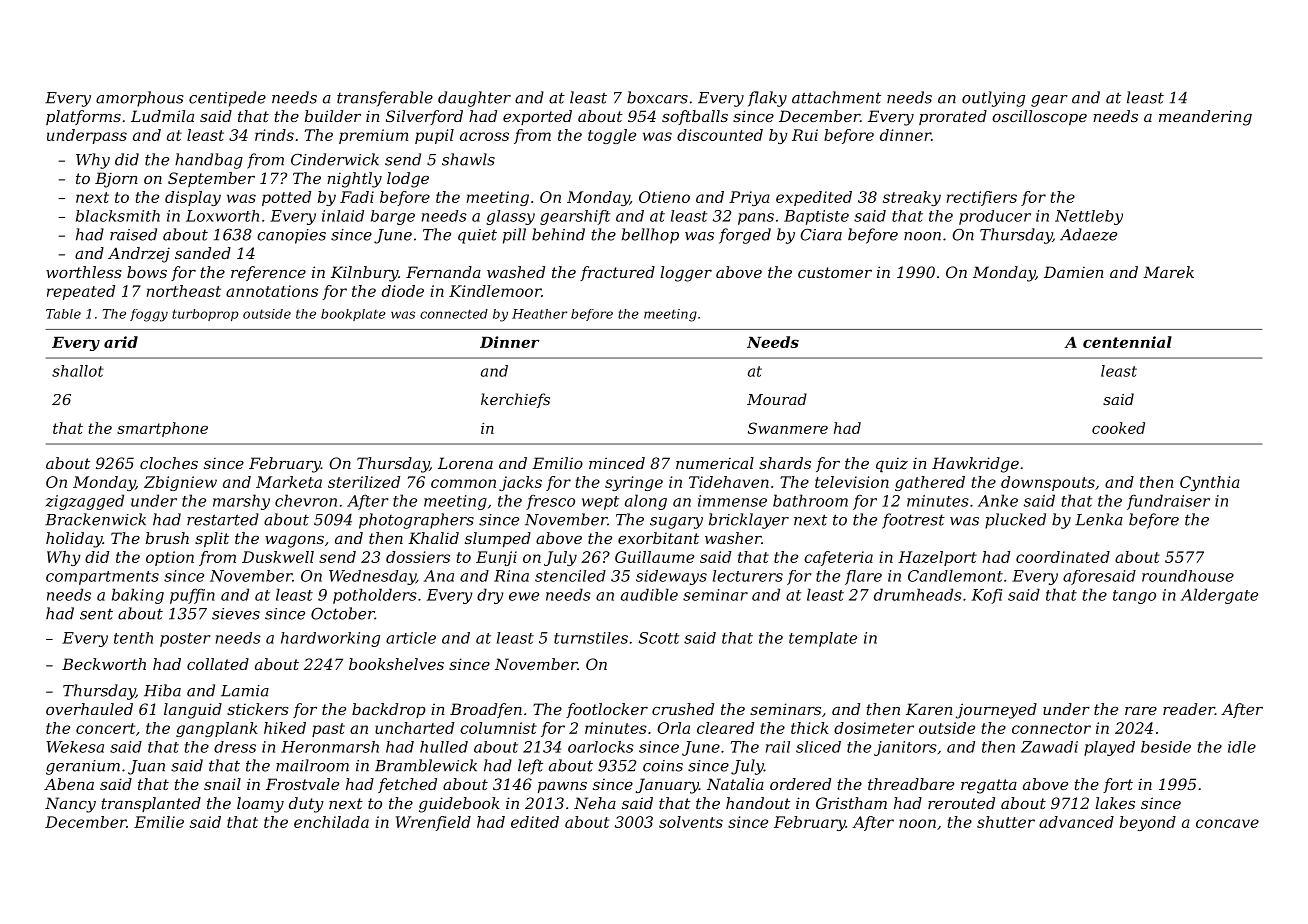  Describe the element at coordinates (1168, 502) in the page. I see `fundraiser` at that location.
